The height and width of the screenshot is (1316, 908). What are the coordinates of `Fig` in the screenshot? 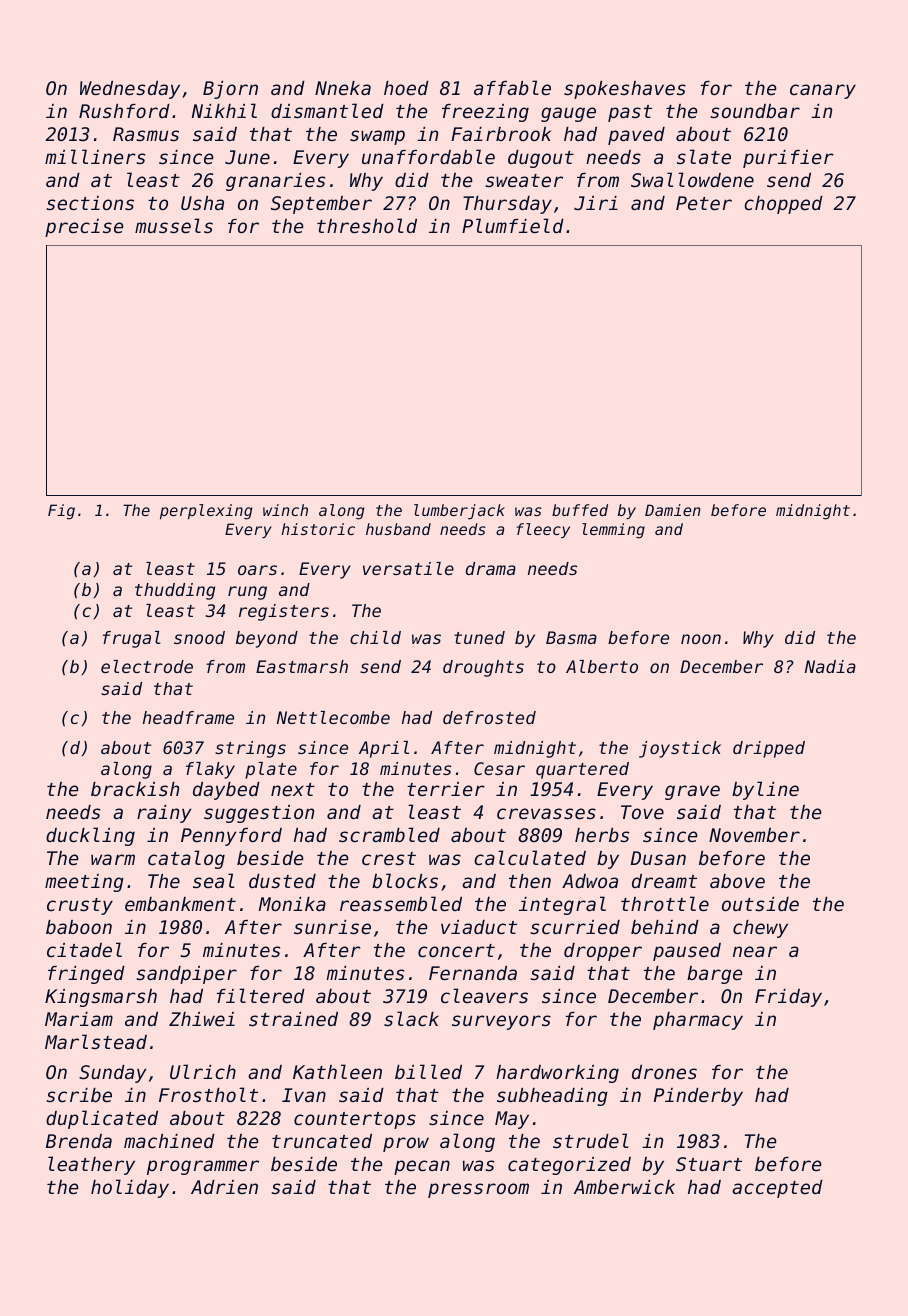 It's located at (61, 512).
